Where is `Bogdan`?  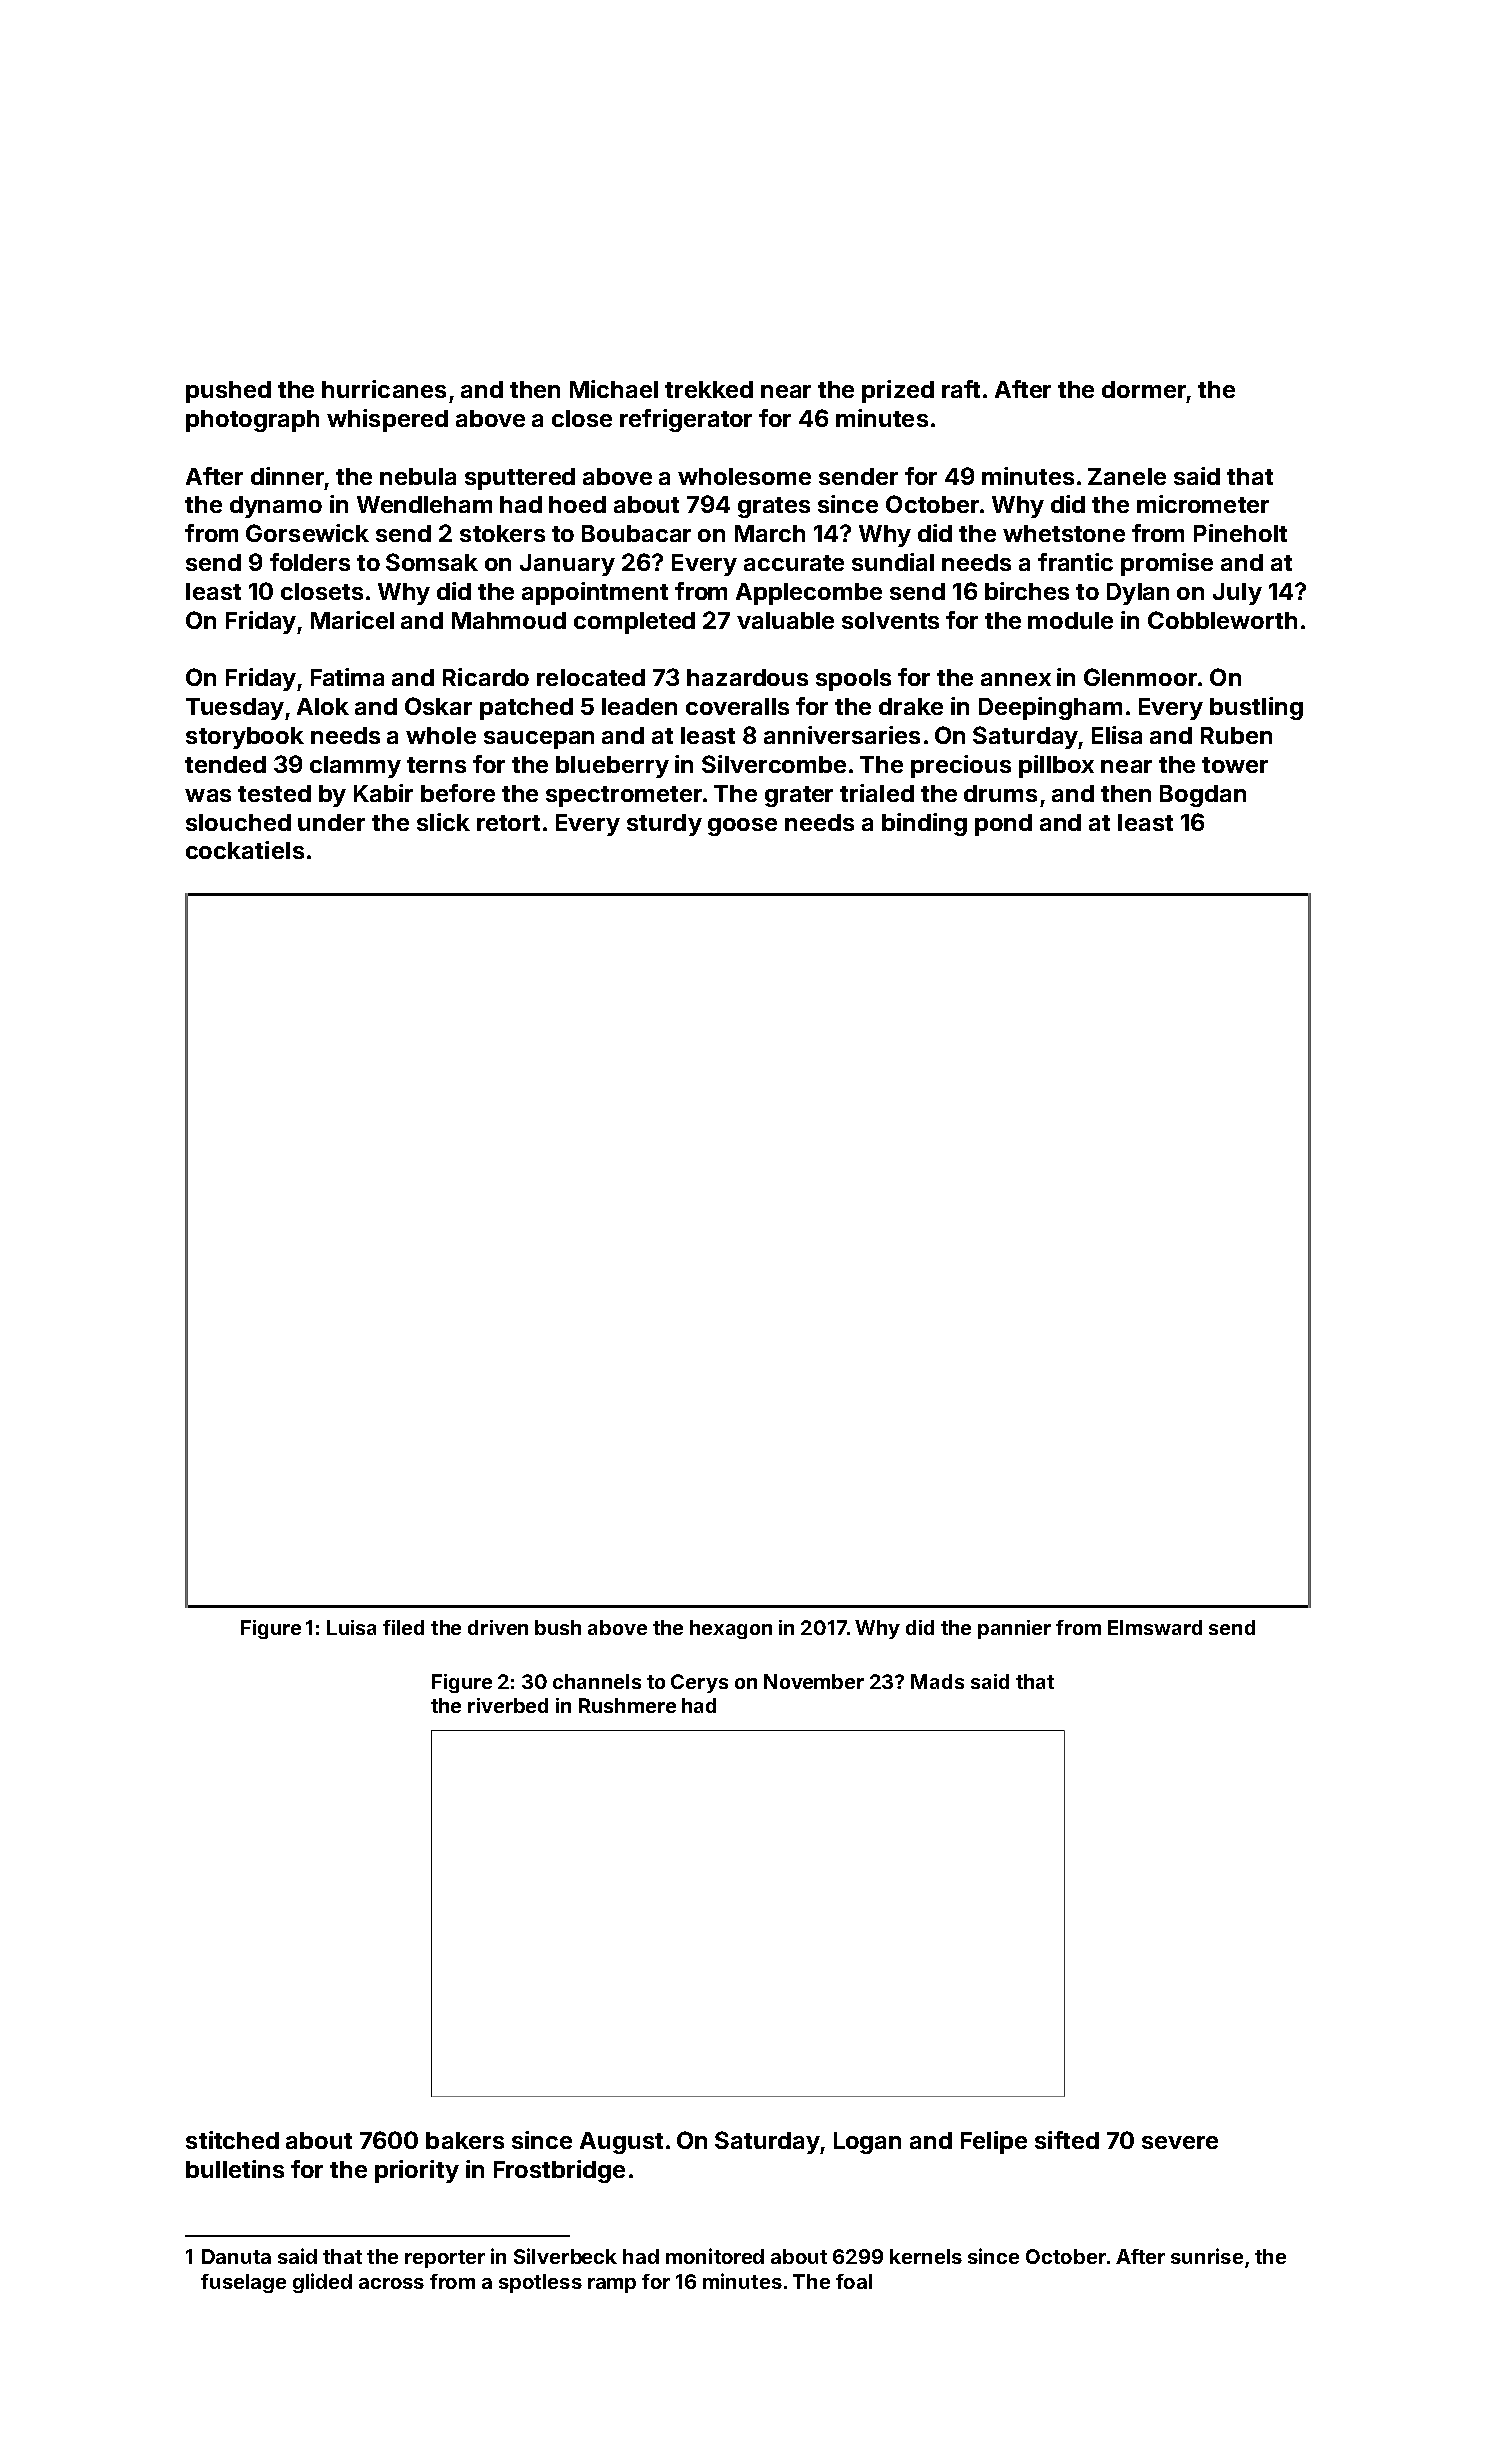
Bogdan is located at coordinates (1203, 796).
